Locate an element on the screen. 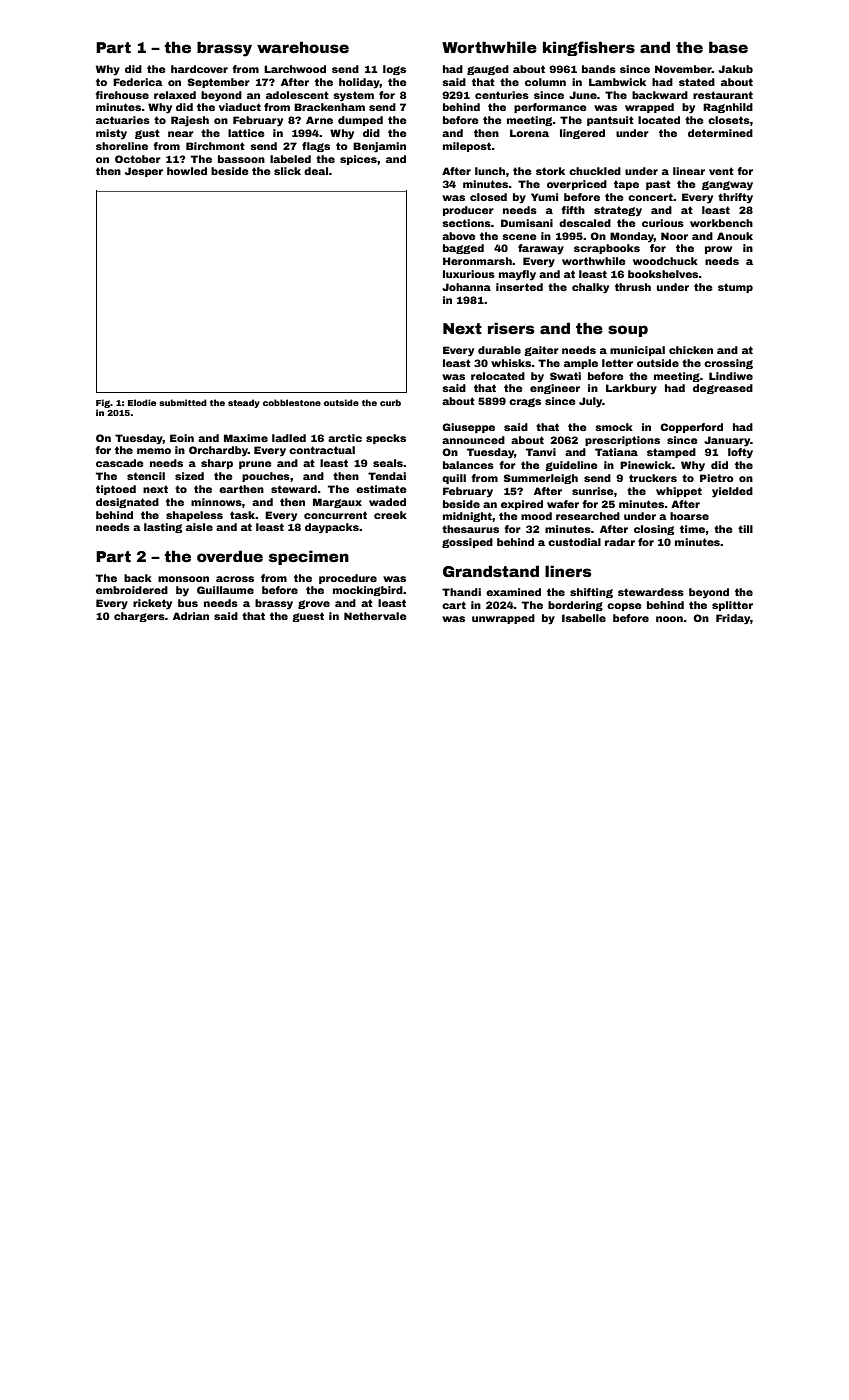  memo is located at coordinates (154, 451).
